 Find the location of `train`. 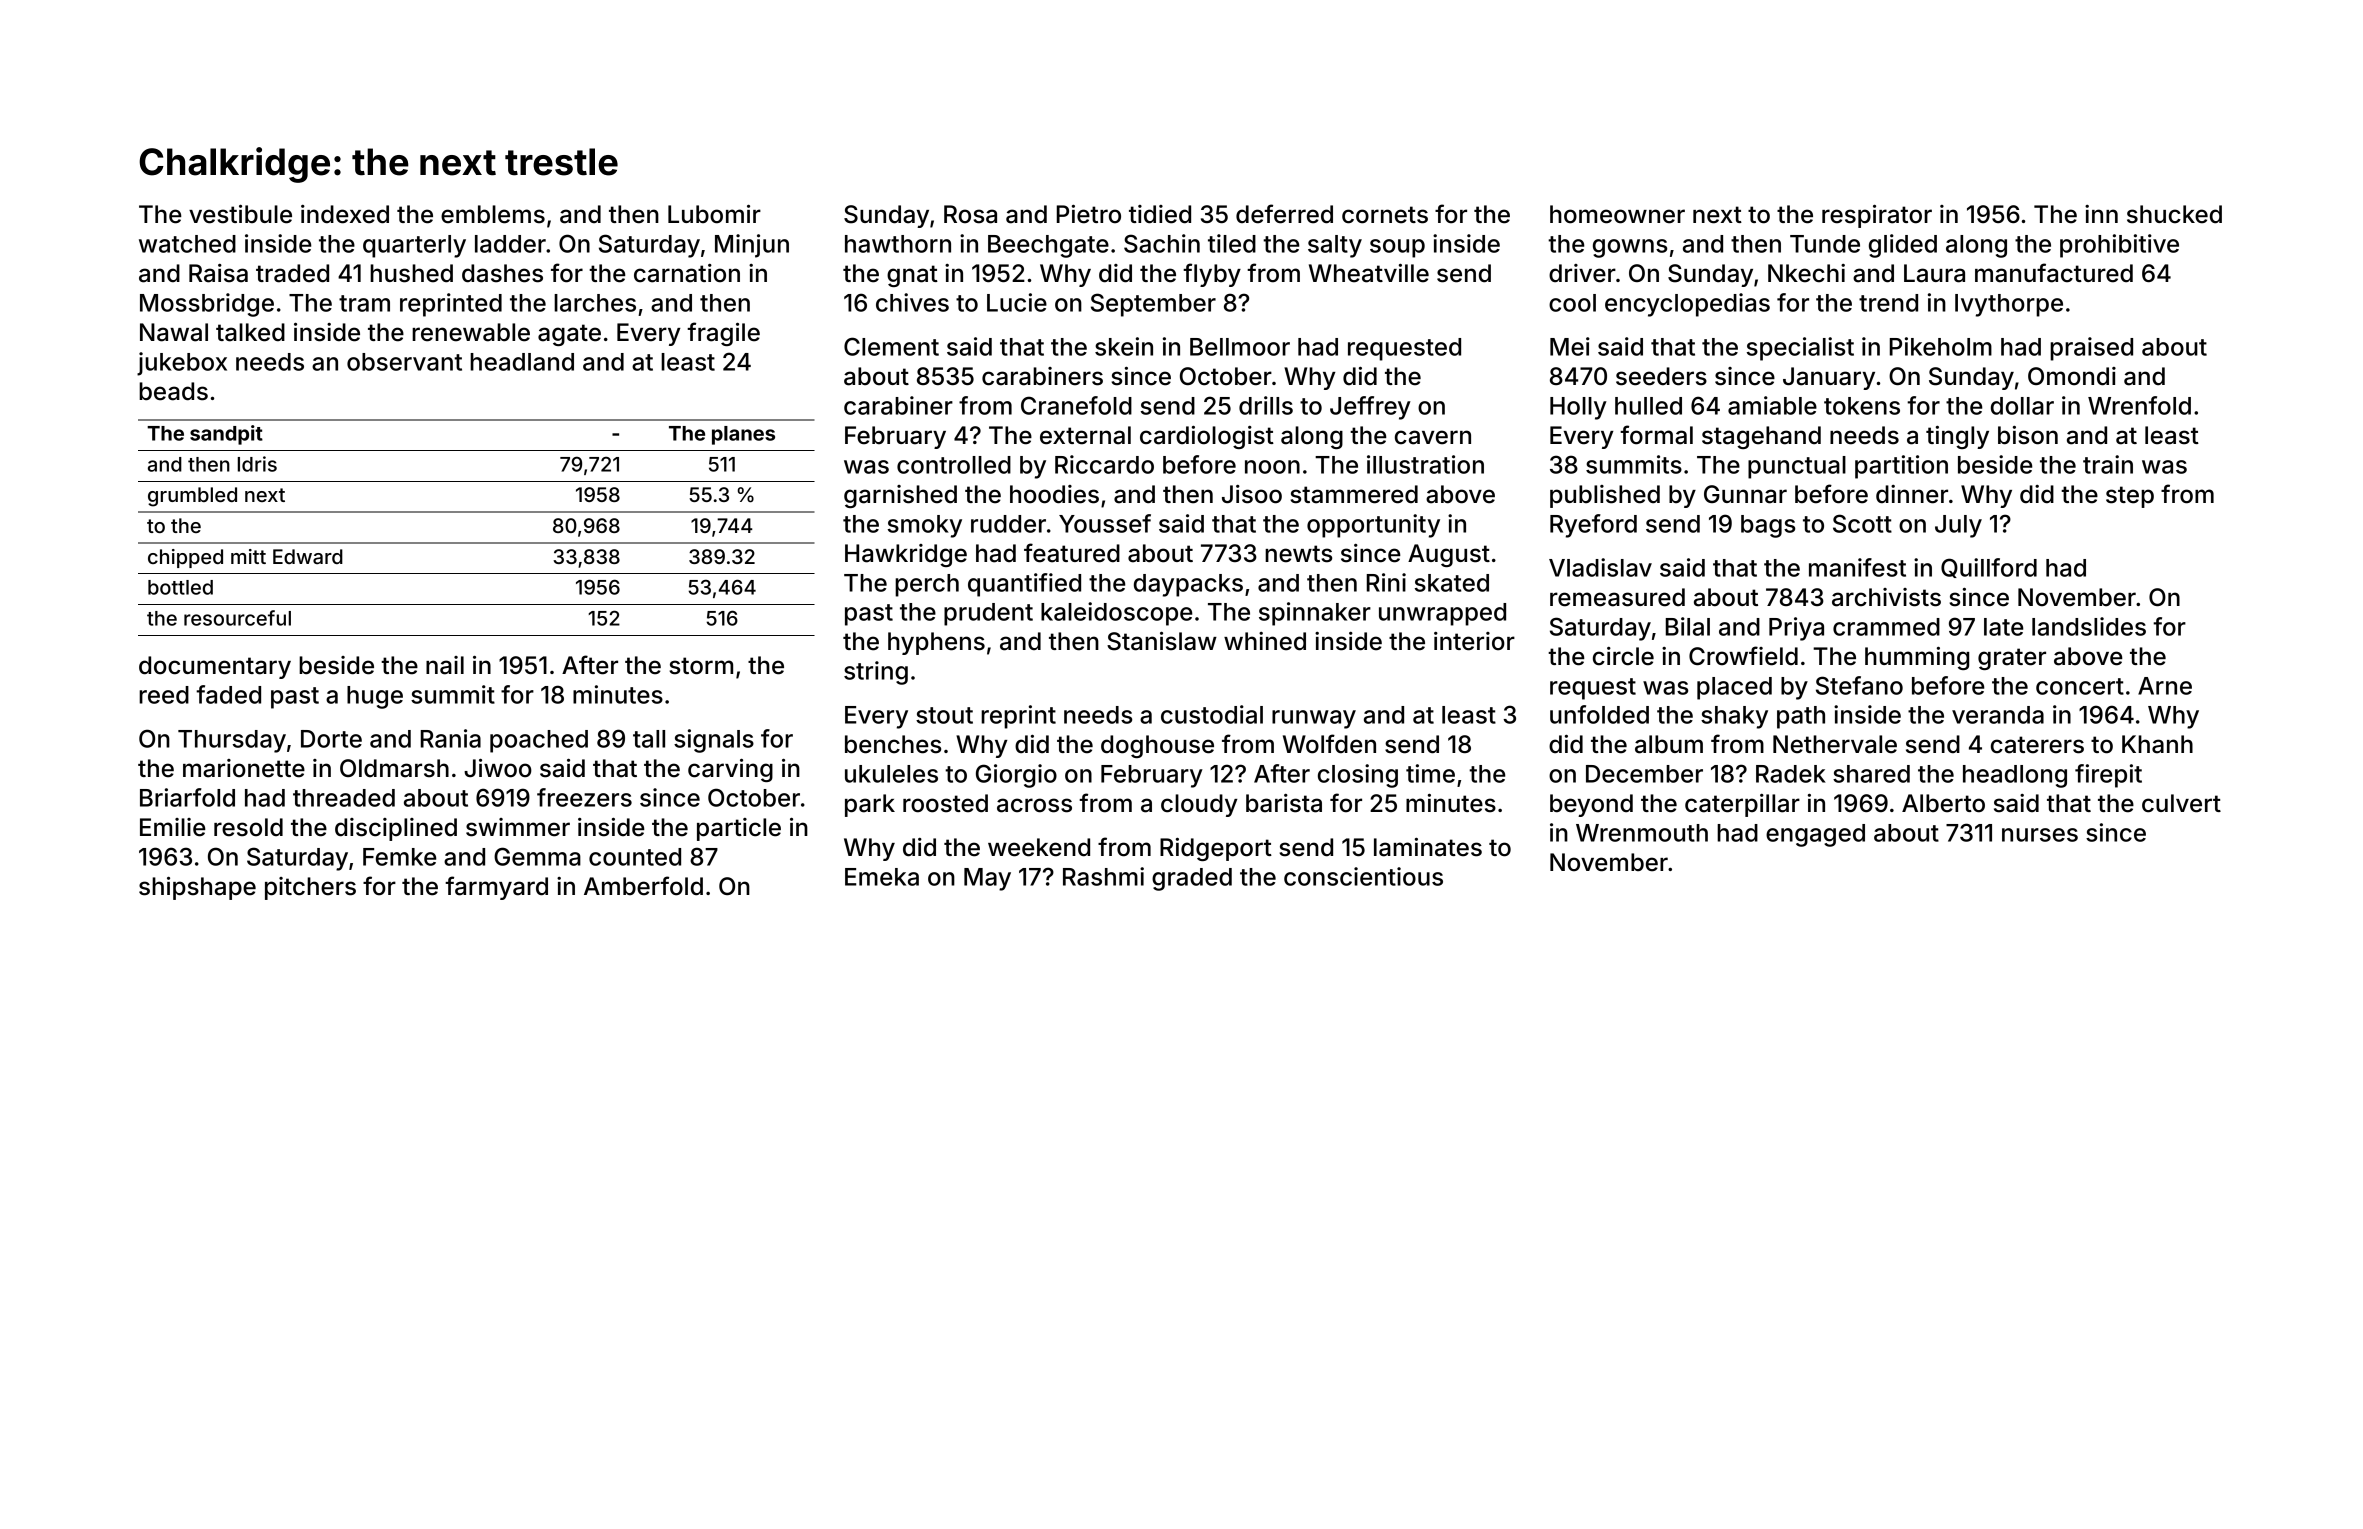

train is located at coordinates (2108, 464).
